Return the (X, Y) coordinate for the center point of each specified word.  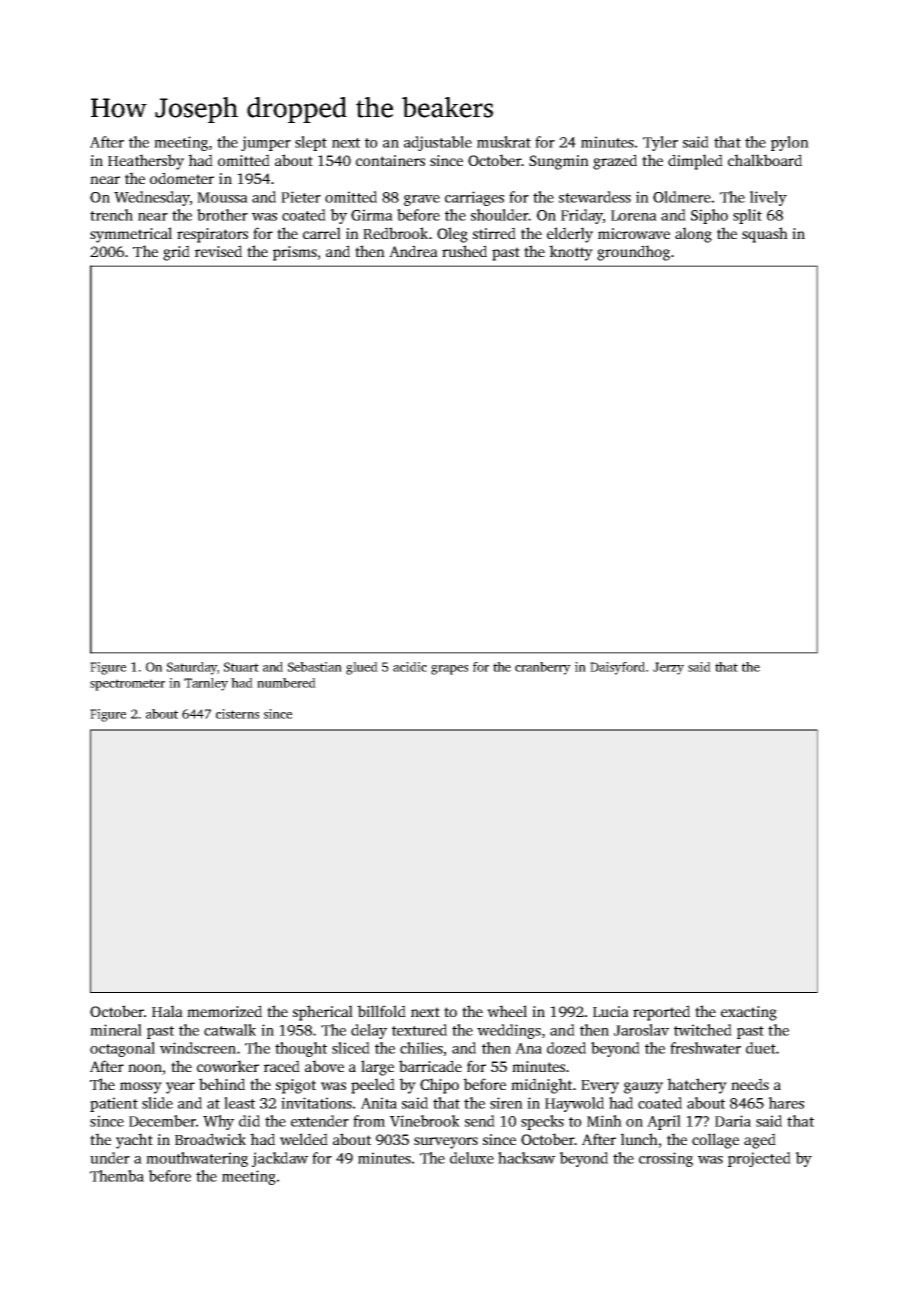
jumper (266, 143)
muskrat (504, 142)
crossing (666, 1159)
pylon (790, 143)
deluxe (472, 1158)
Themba (117, 1176)
